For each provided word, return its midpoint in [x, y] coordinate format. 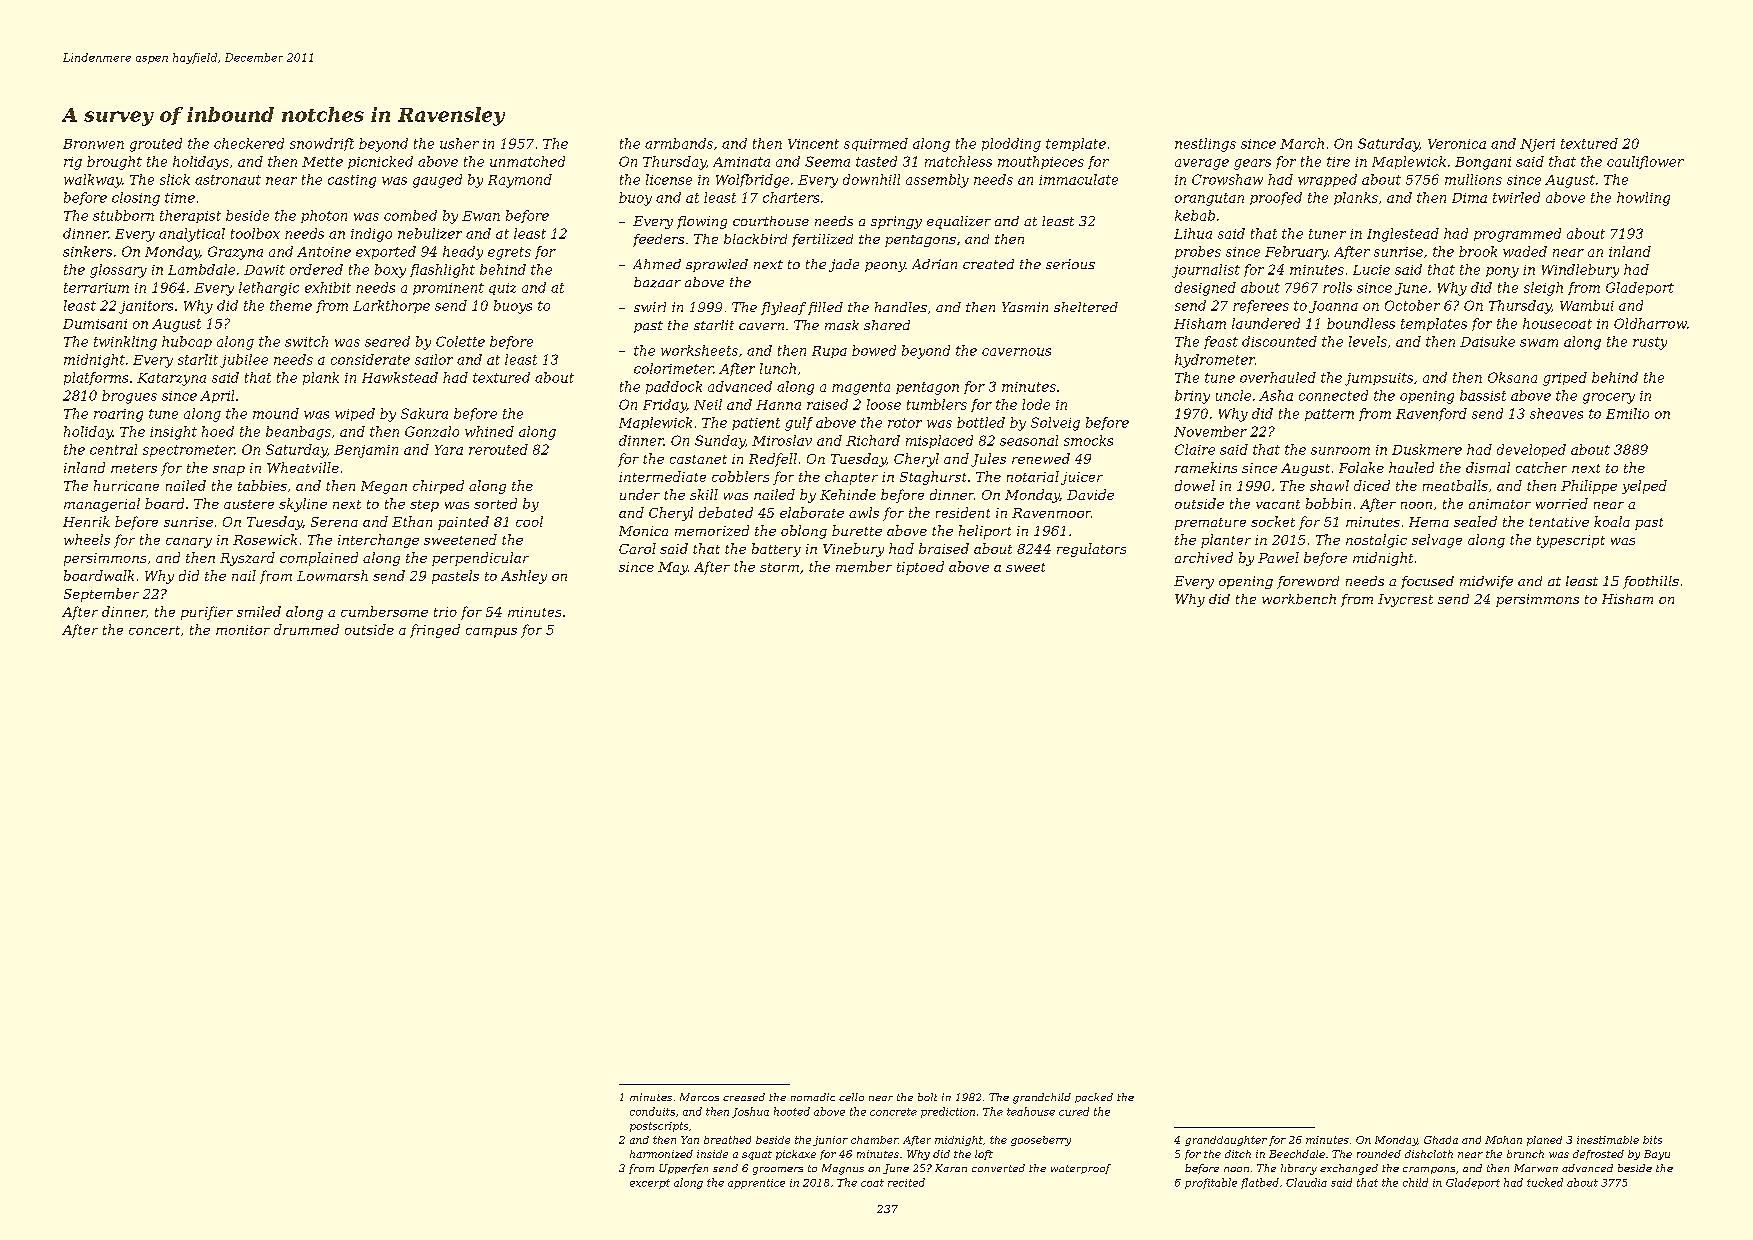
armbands [679, 143]
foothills [1651, 582]
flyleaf [783, 308]
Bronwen [93, 144]
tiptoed [920, 568]
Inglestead [1403, 235]
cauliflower [1645, 162]
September [101, 595]
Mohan [1503, 1140]
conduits [652, 1111]
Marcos [699, 1097]
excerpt [650, 1184]
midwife [1486, 582]
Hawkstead [400, 377]
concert [154, 630]
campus [491, 633]
